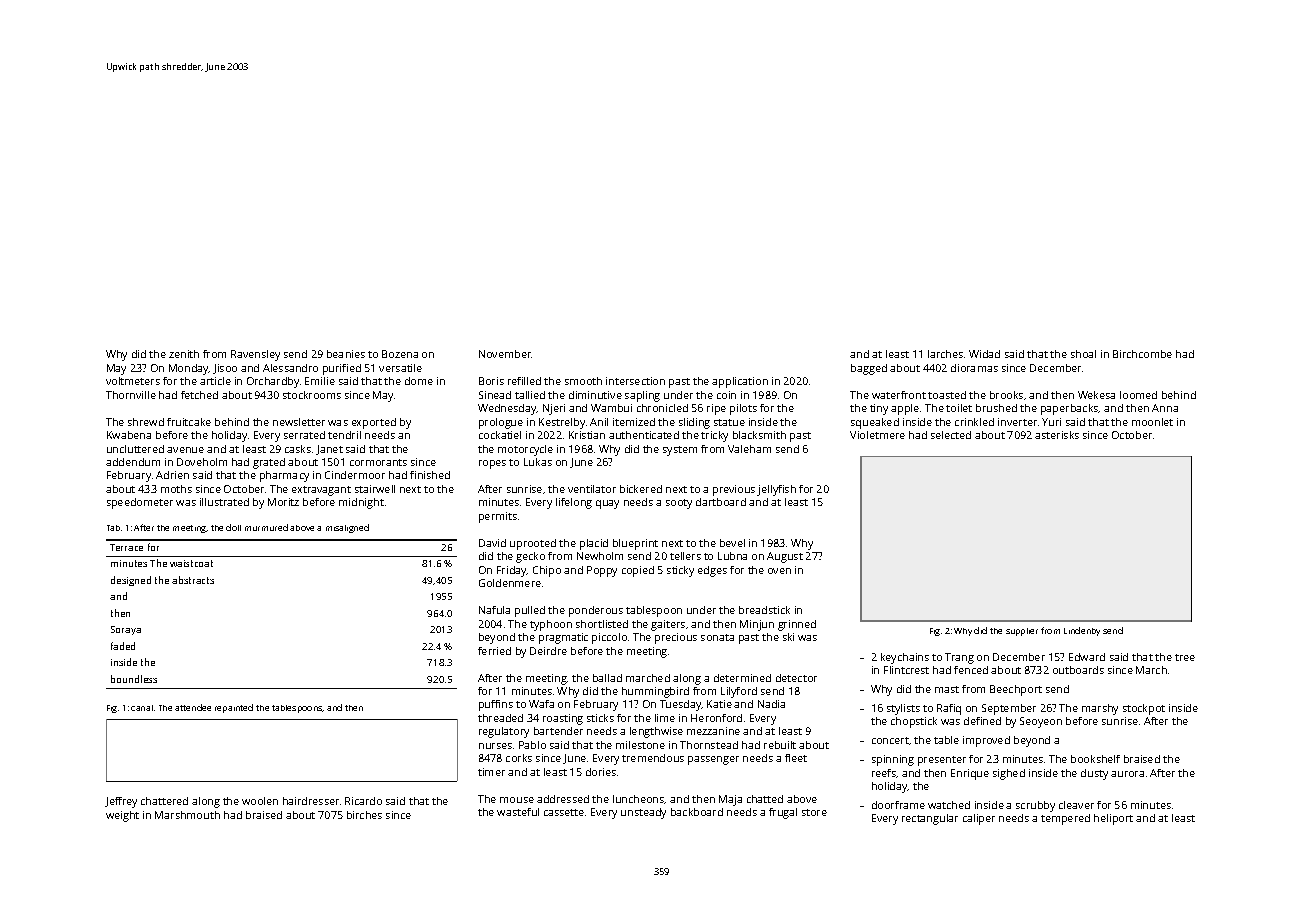 The image size is (1308, 924). Describe the element at coordinates (785, 557) in the screenshot. I see `August` at that location.
